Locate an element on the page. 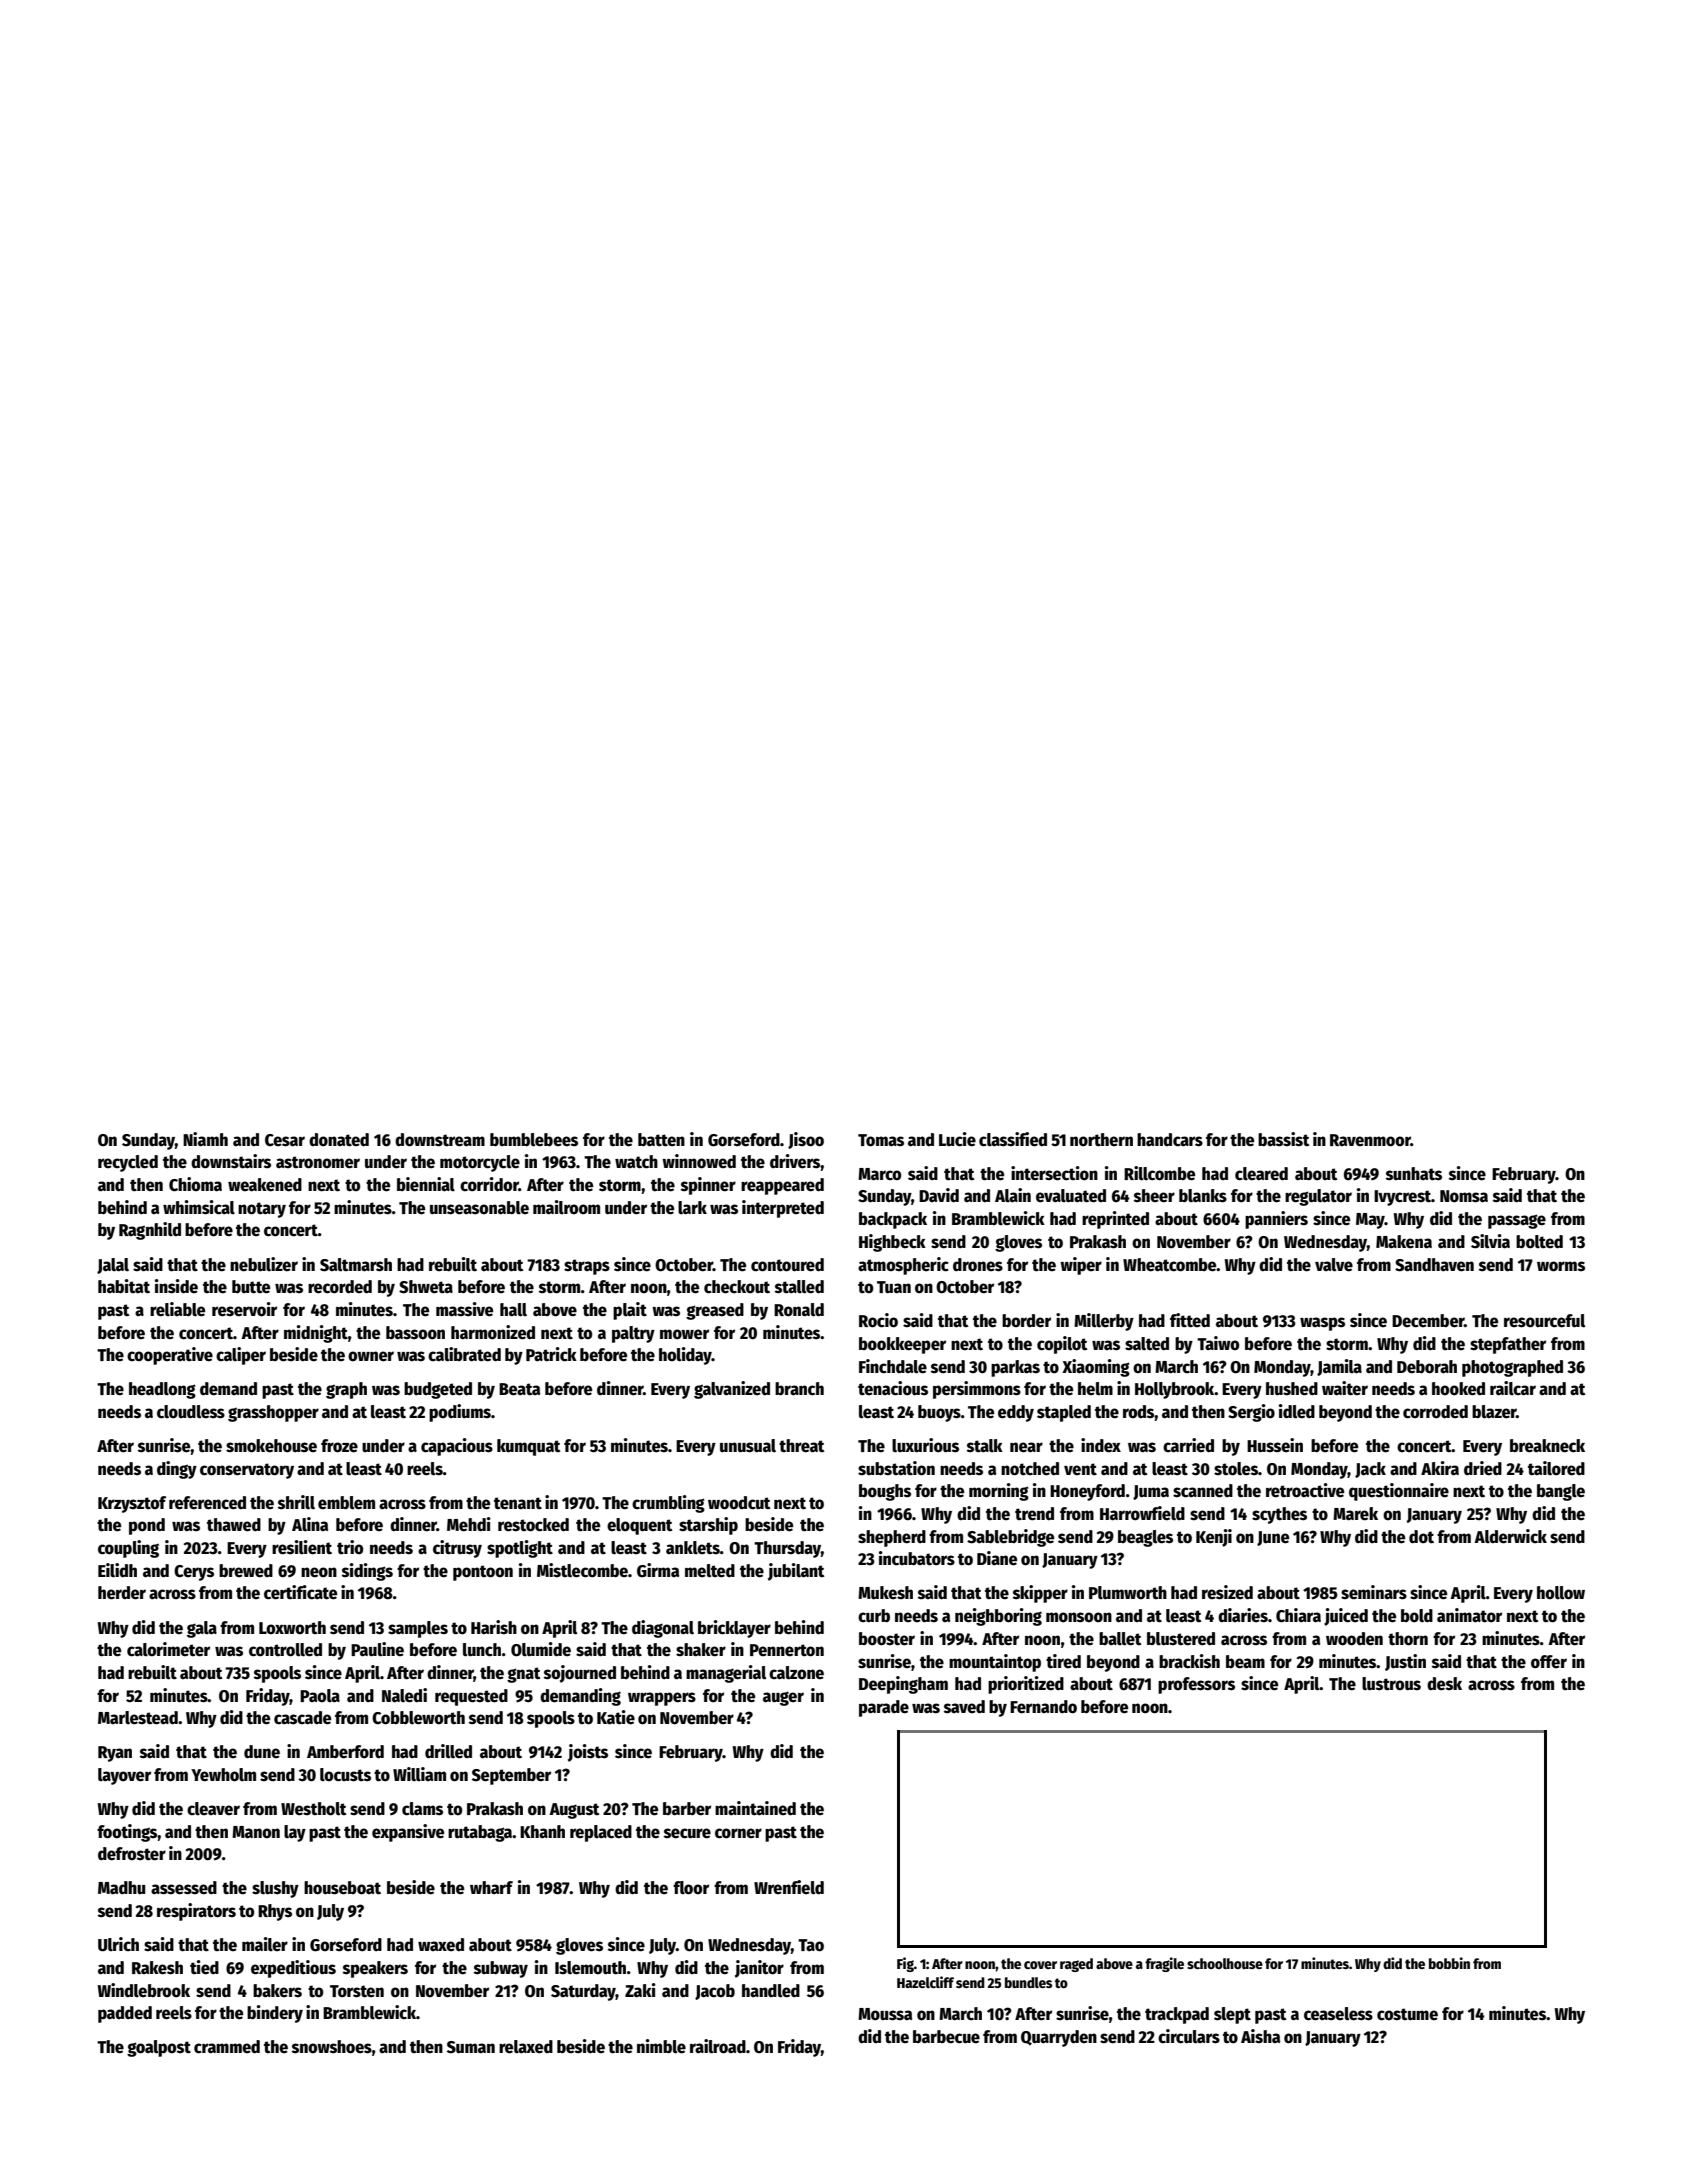 The image size is (1683, 2178). dingy is located at coordinates (177, 1470).
